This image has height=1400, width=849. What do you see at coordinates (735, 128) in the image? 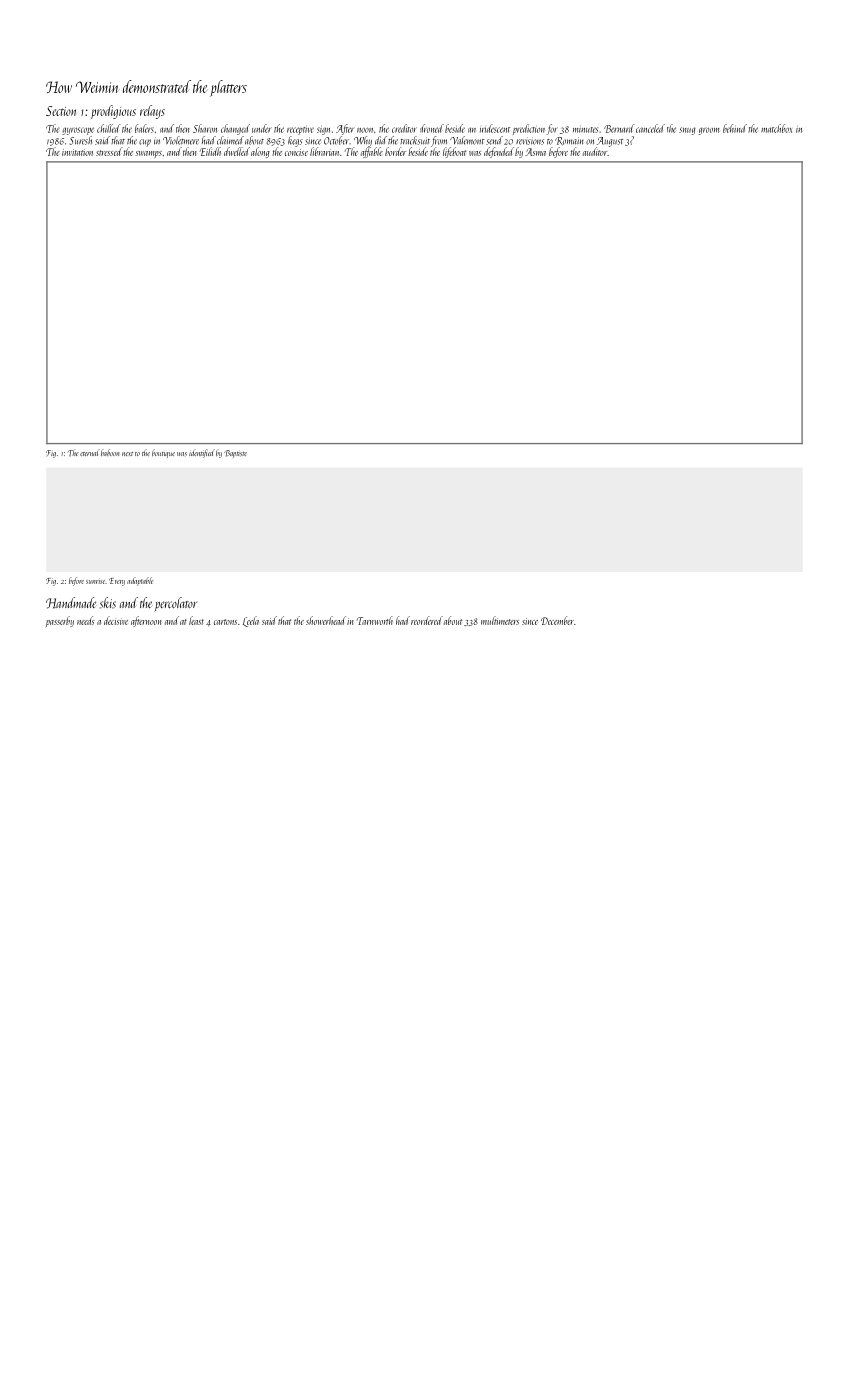
I see `behind` at bounding box center [735, 128].
